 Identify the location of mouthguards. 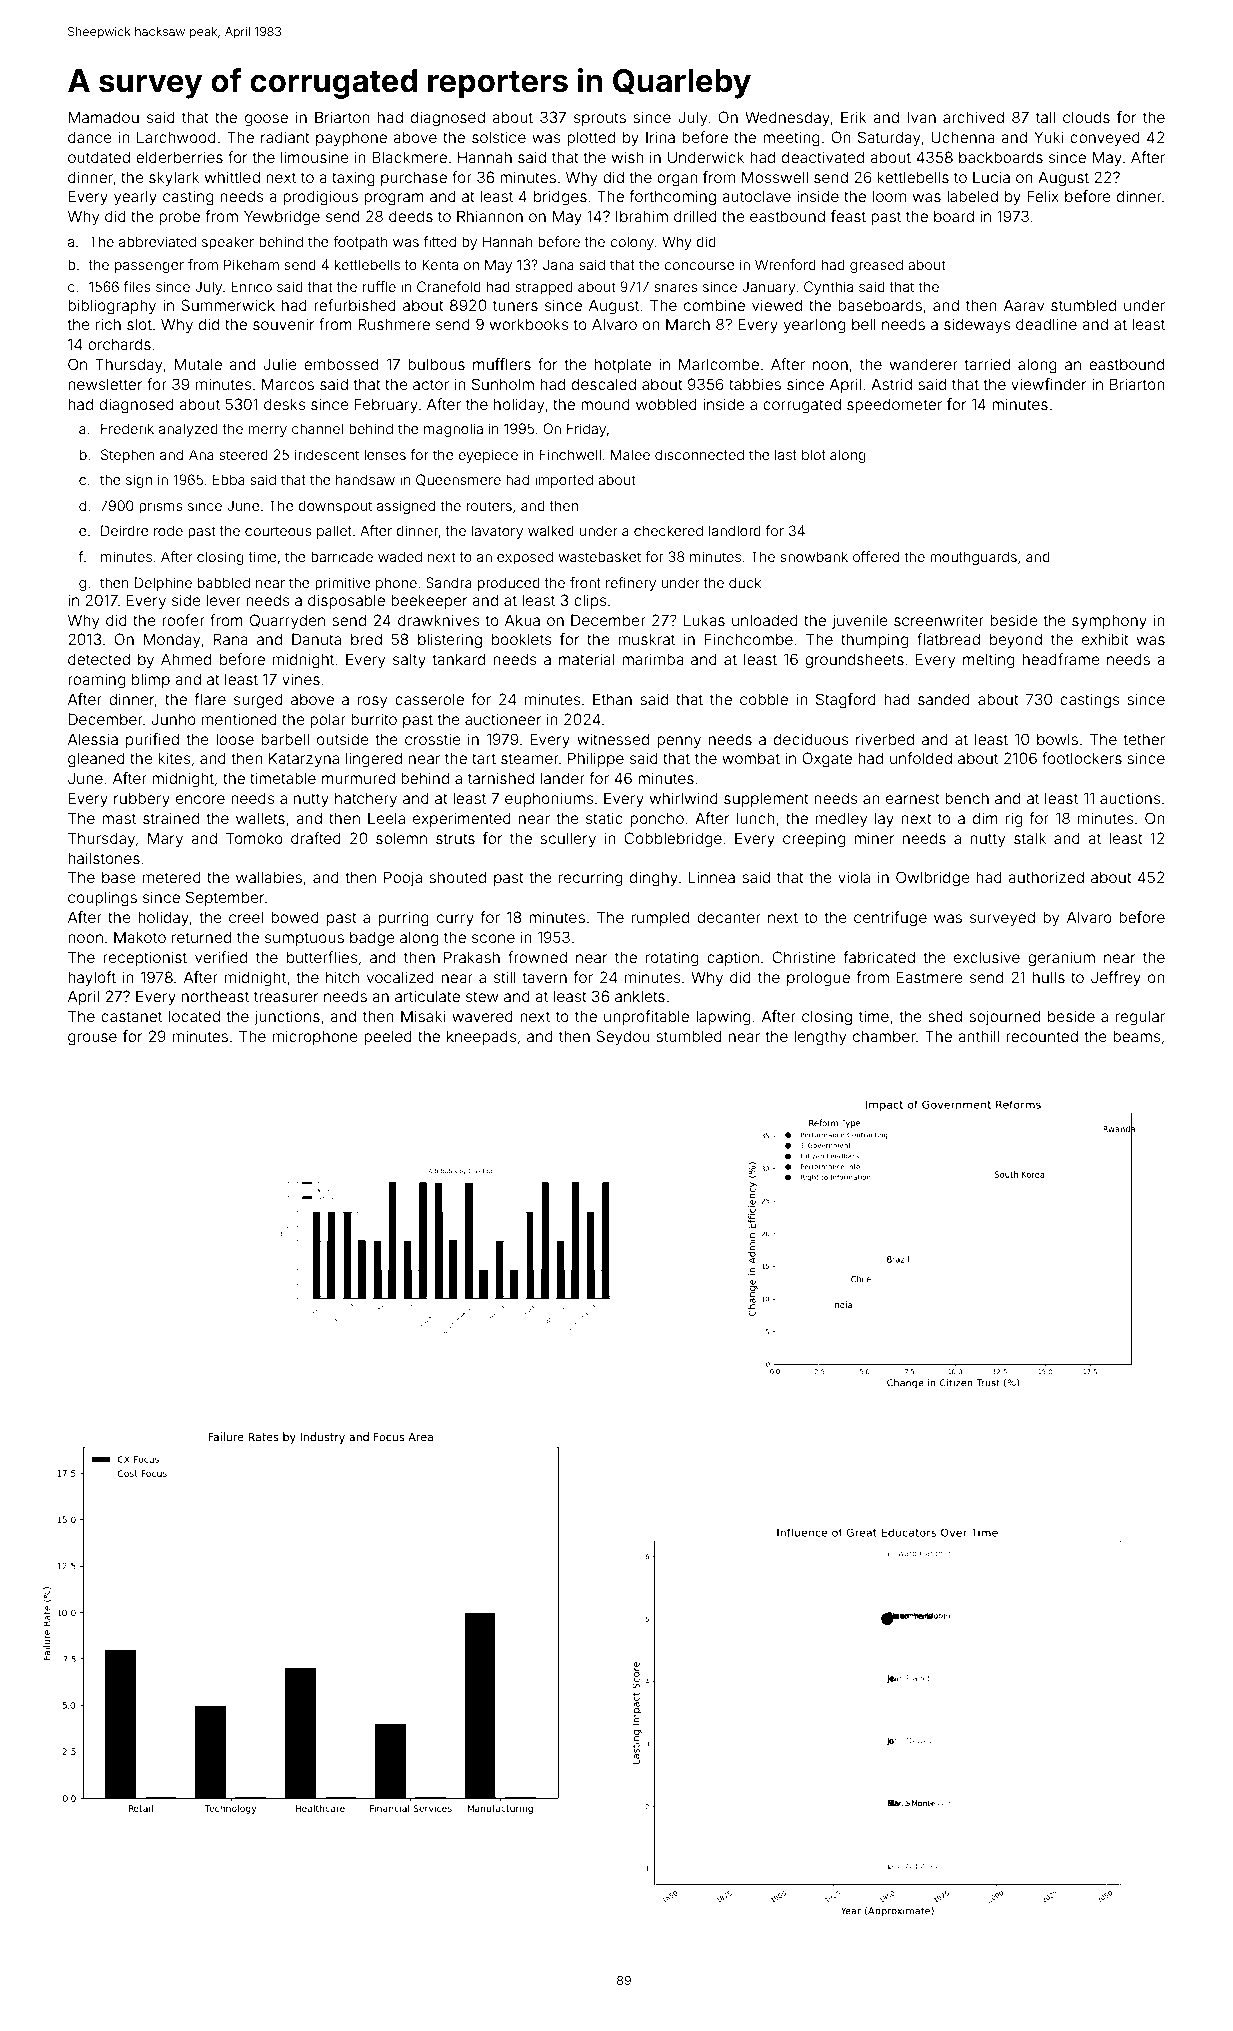
(973, 558).
